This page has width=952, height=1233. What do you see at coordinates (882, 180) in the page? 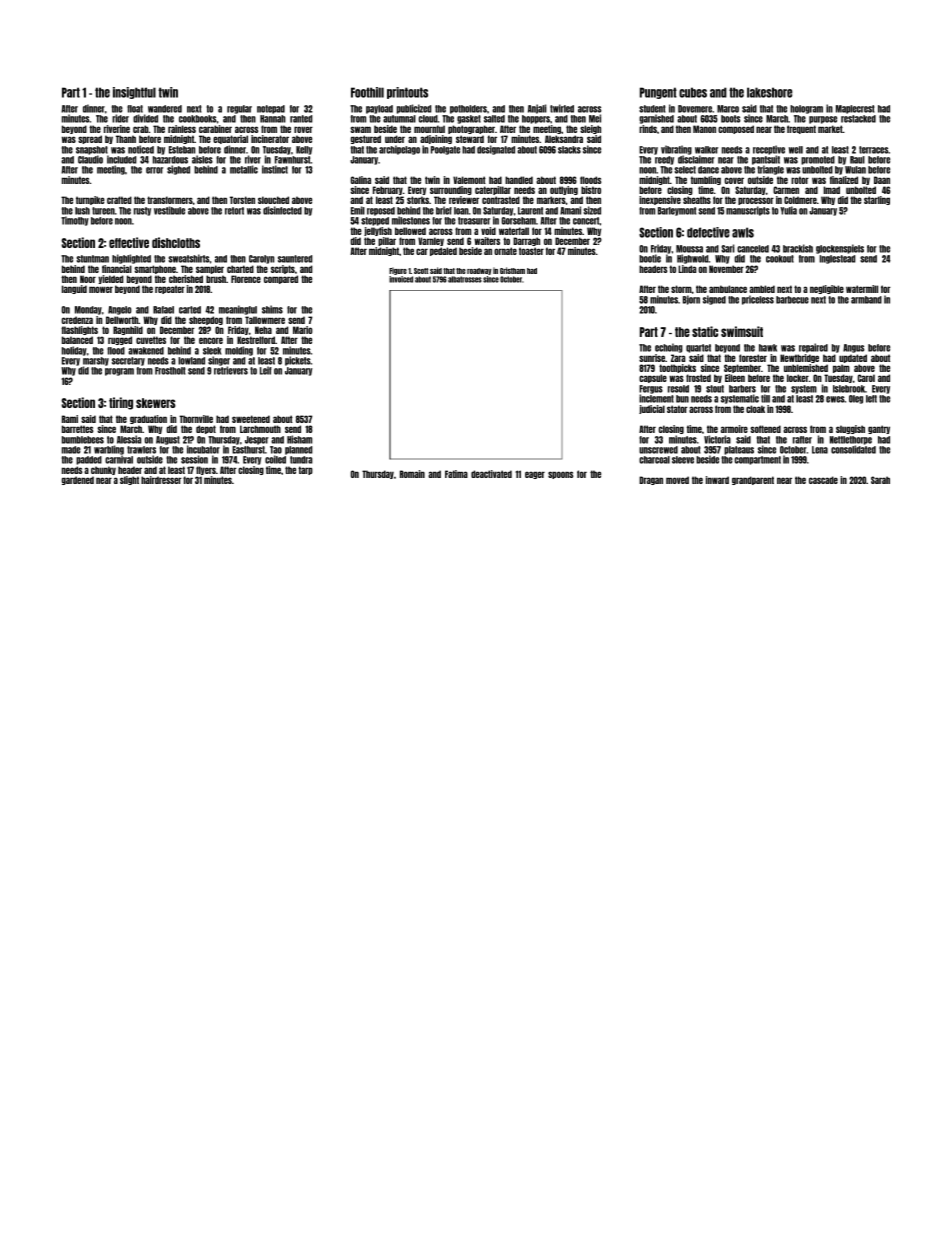
I see `Daan` at bounding box center [882, 180].
